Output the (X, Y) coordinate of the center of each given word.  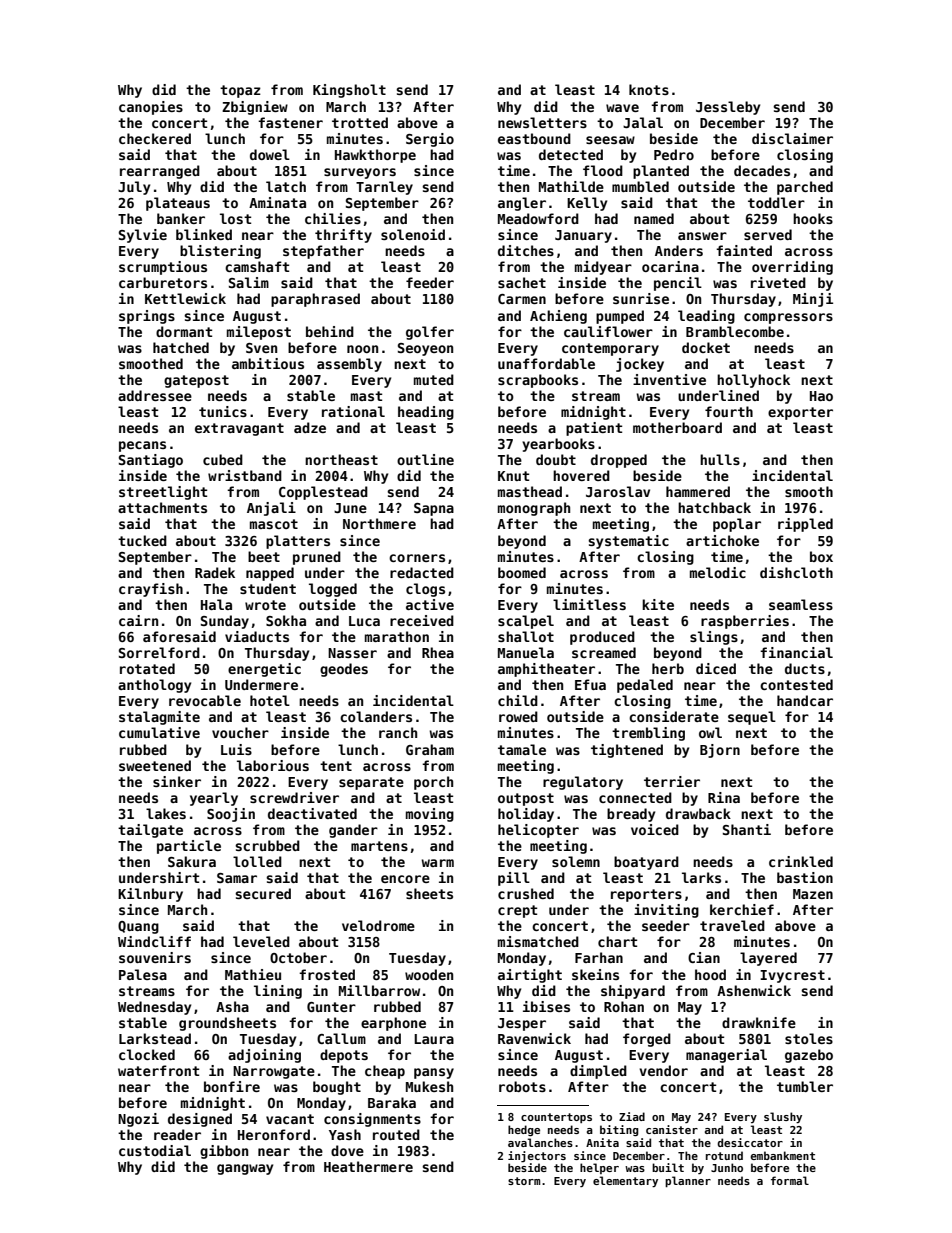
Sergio (430, 140)
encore (405, 879)
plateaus (178, 204)
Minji (813, 300)
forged (647, 1040)
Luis (236, 749)
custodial (155, 1150)
